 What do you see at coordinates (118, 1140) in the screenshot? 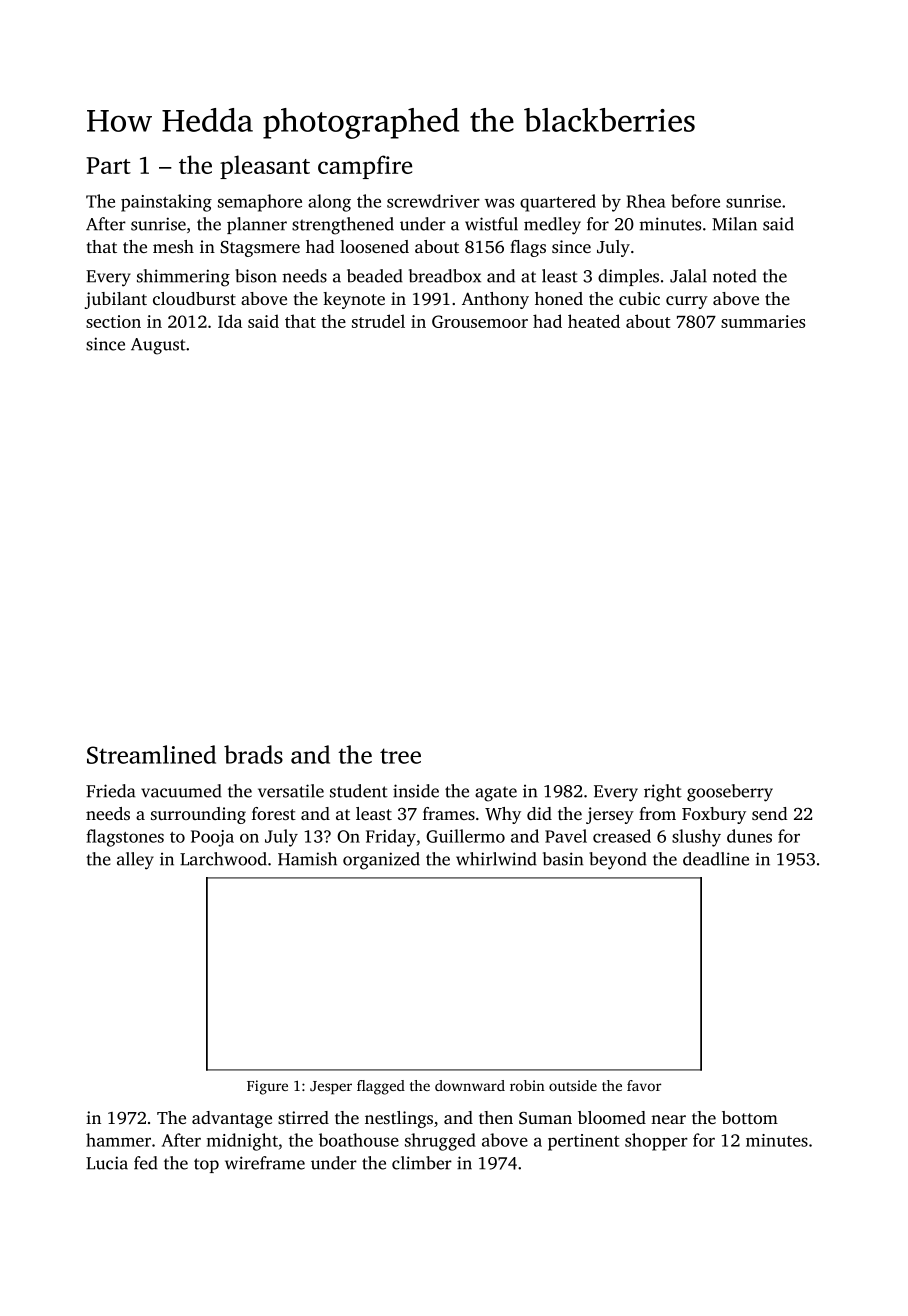
I see `hammer` at bounding box center [118, 1140].
